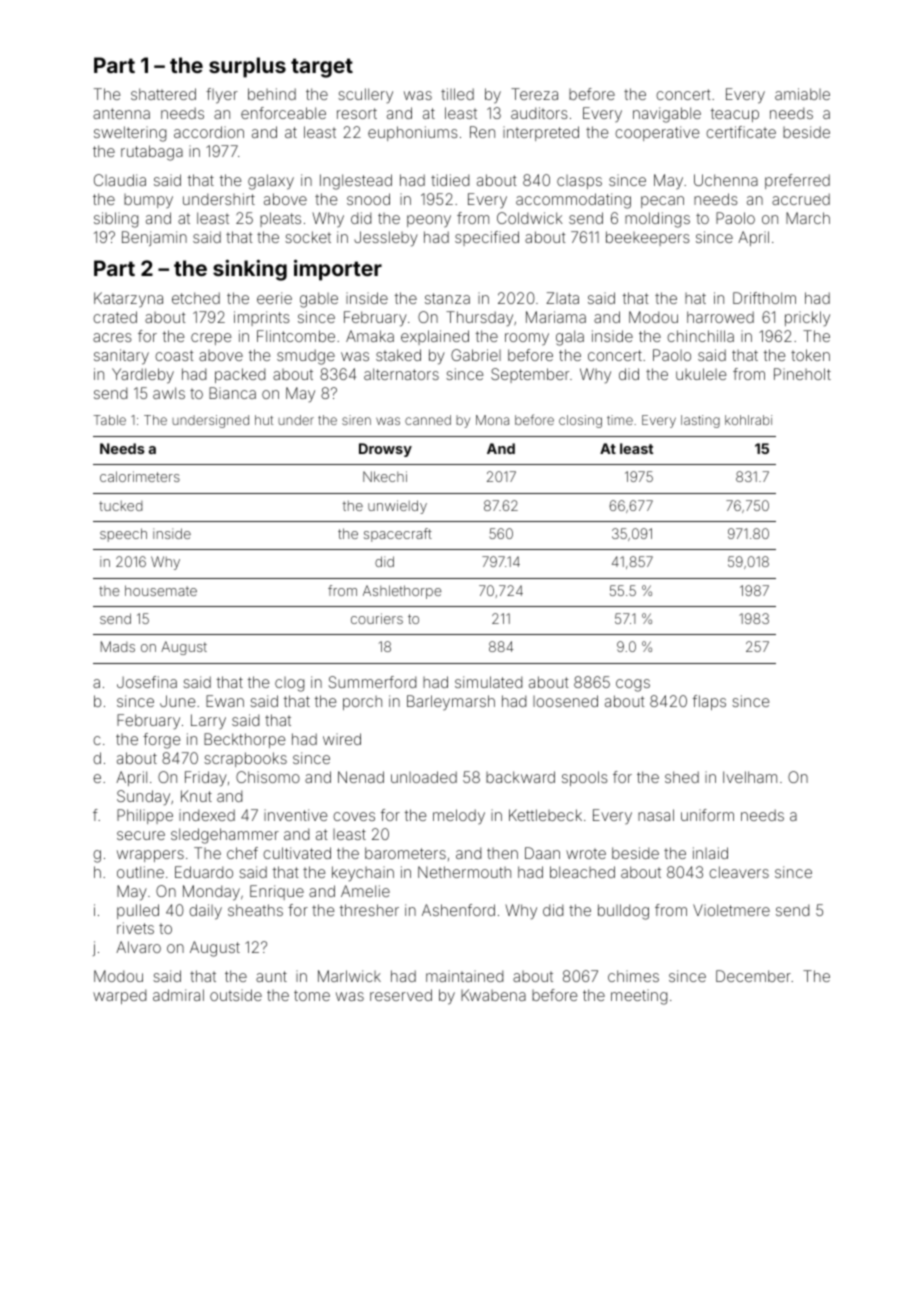 This screenshot has height=1308, width=924. Describe the element at coordinates (123, 535) in the screenshot. I see `speech` at that location.
